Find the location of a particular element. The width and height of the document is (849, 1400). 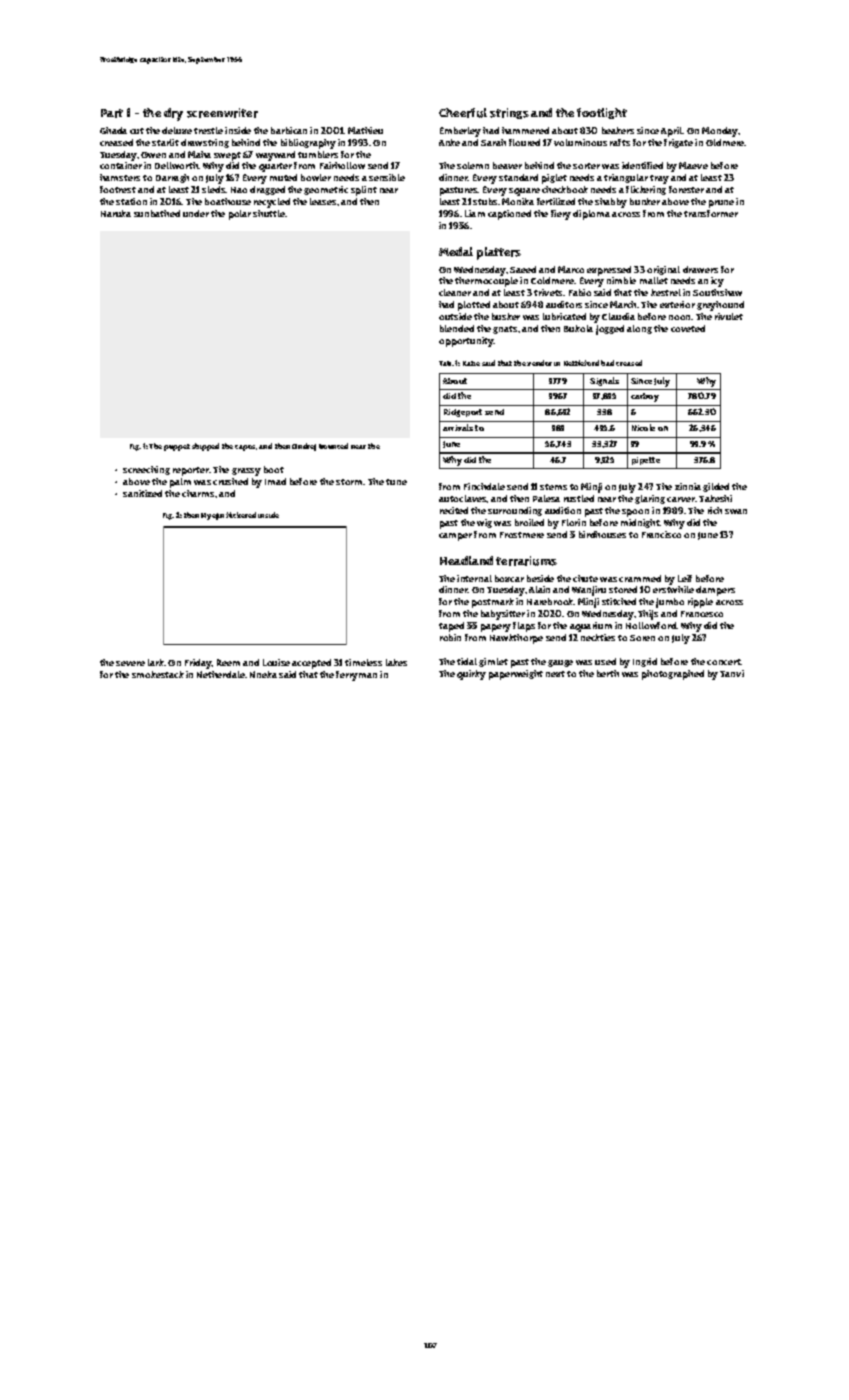

taped is located at coordinates (451, 627).
